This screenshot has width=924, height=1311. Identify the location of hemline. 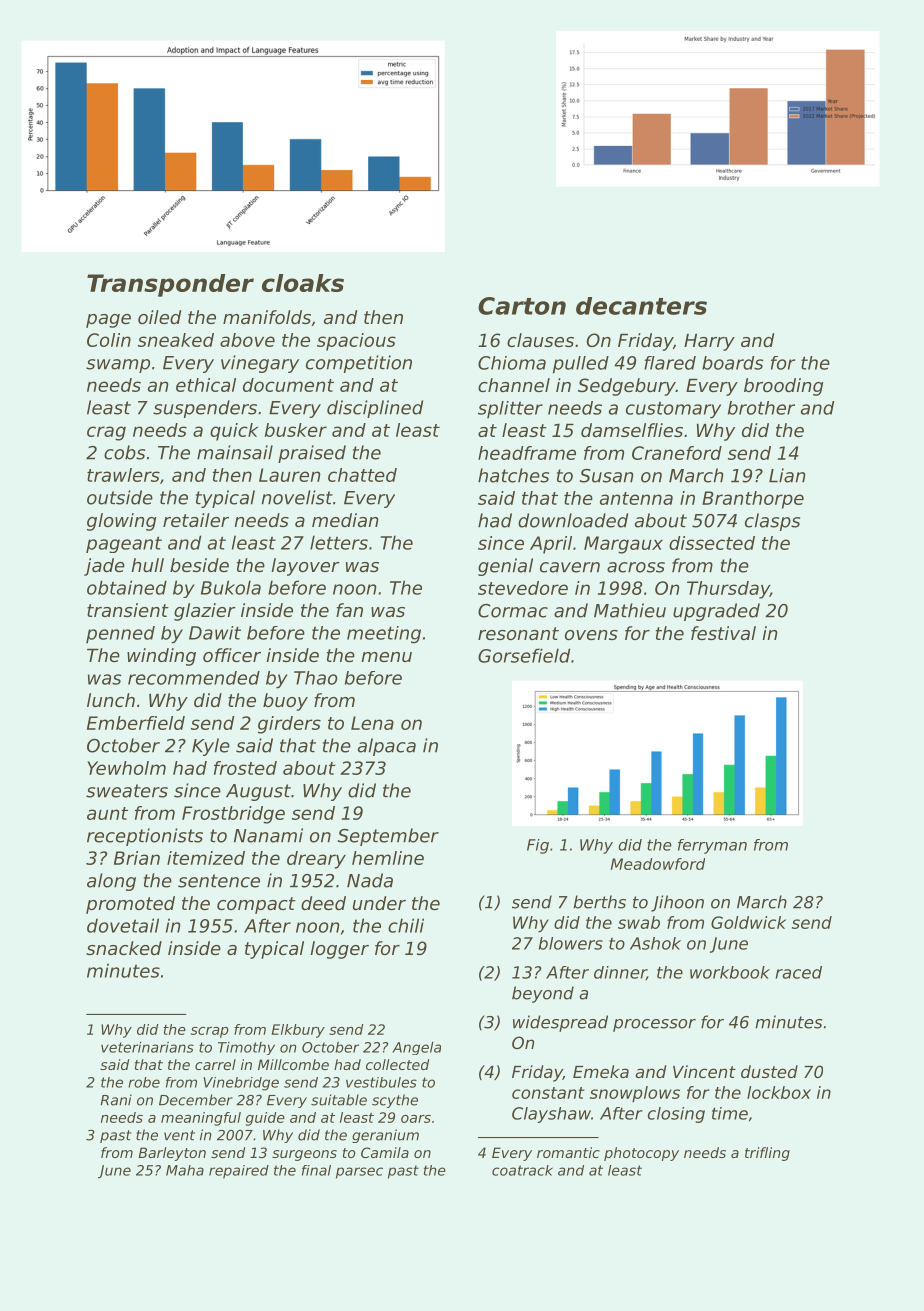
(388, 858).
